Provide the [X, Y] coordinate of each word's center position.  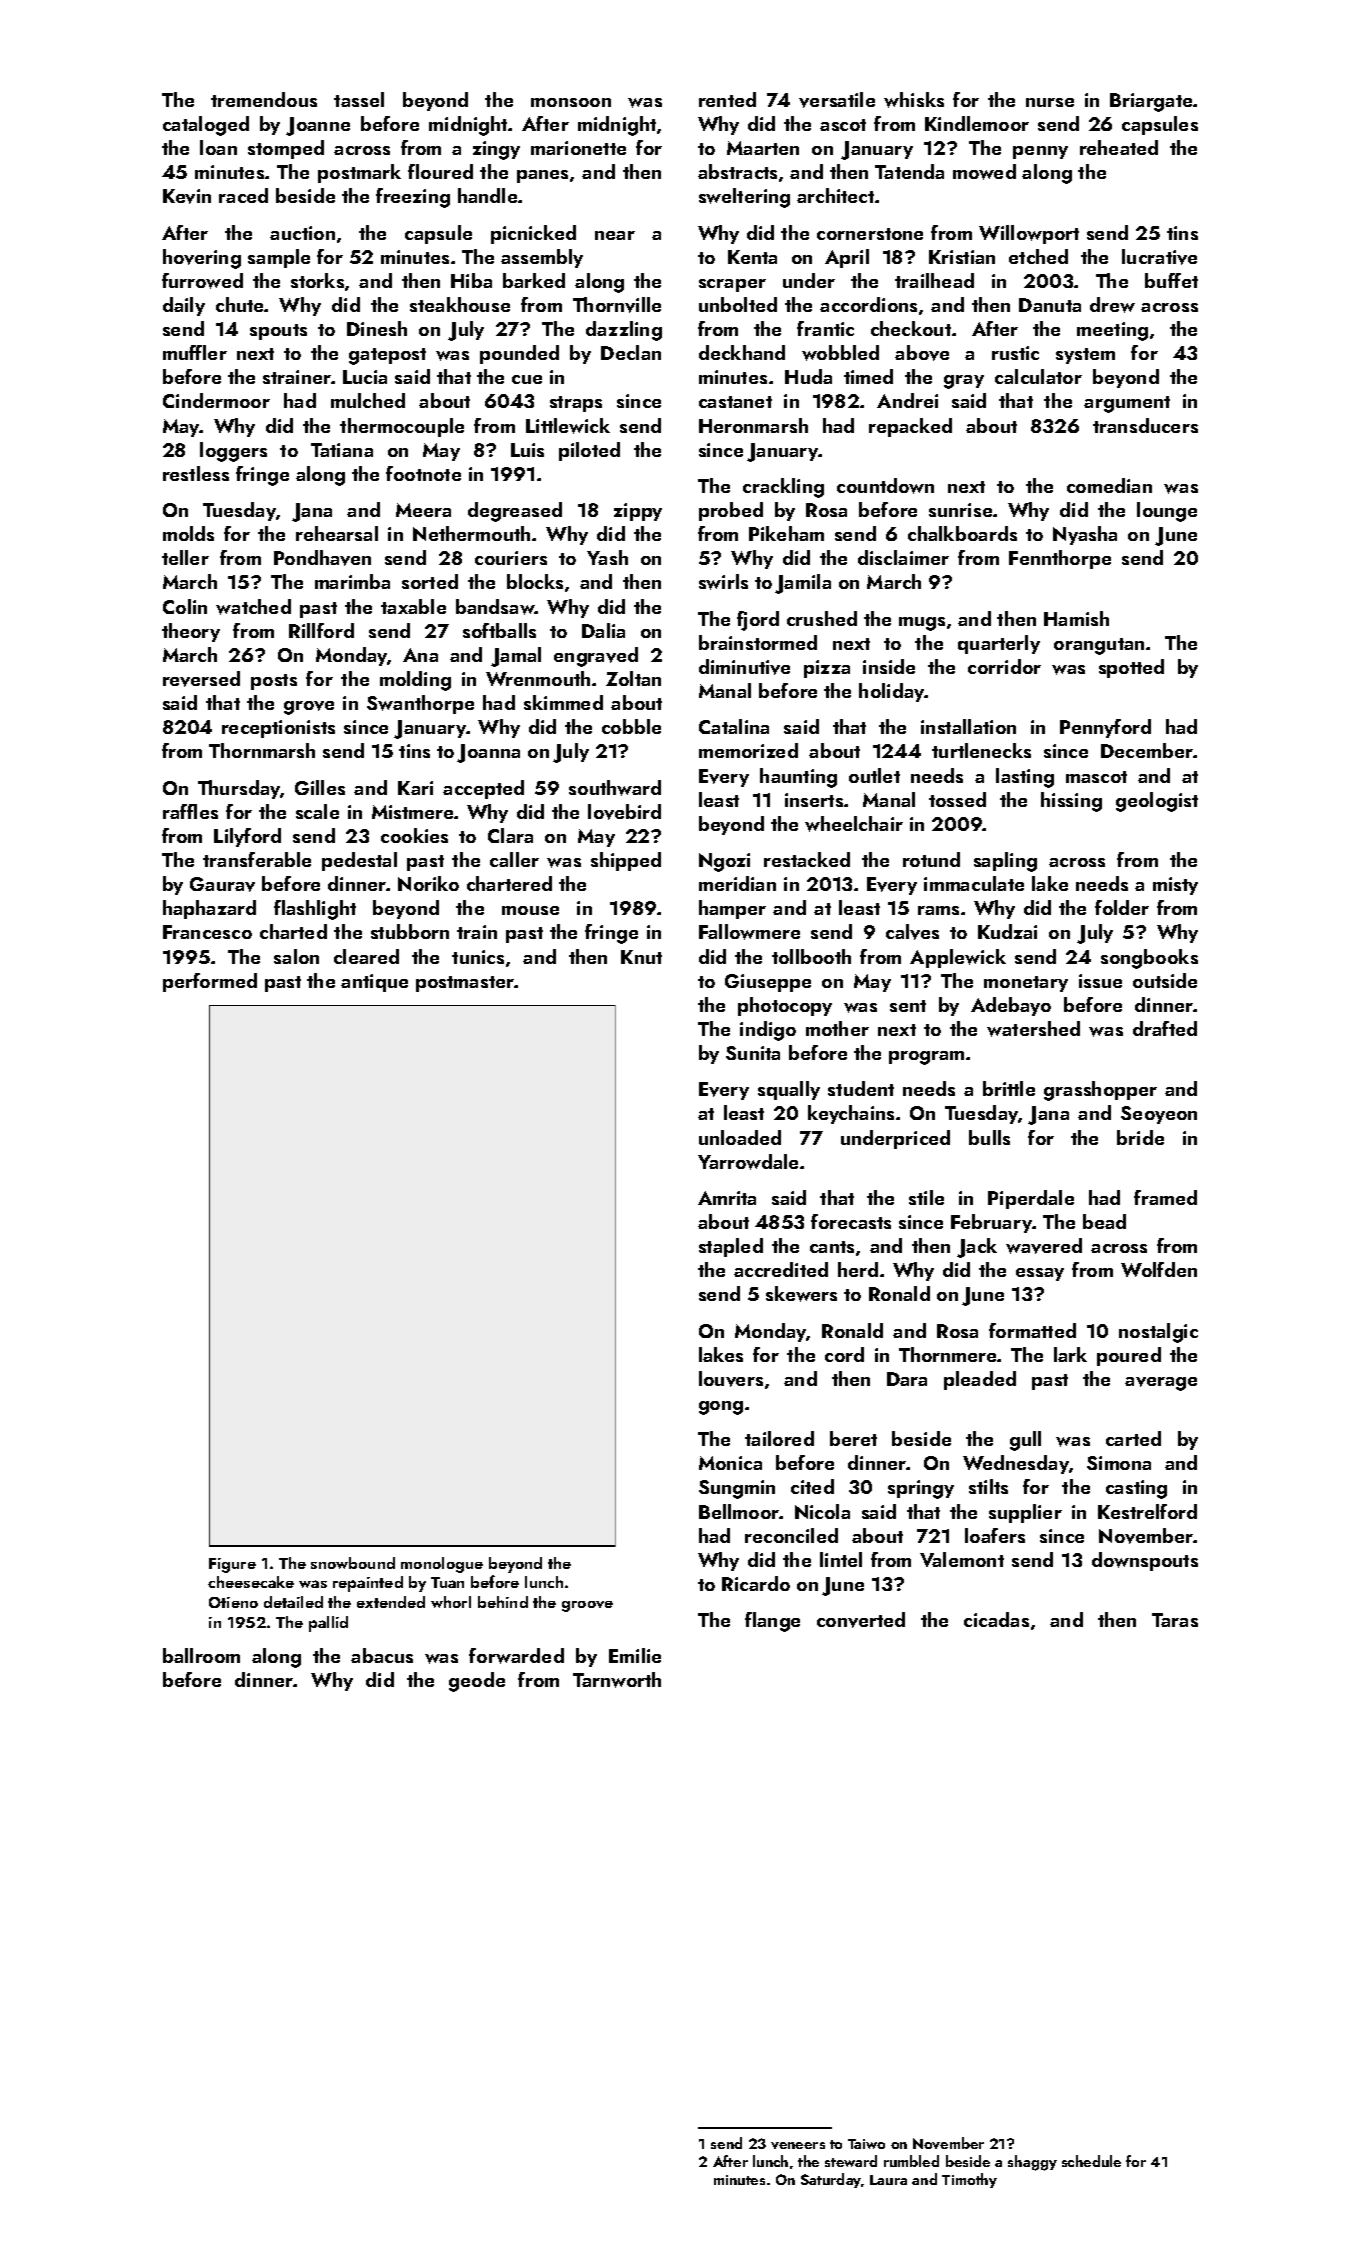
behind [503, 1602]
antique [374, 983]
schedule [1091, 2161]
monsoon [571, 102]
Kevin [187, 196]
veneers [798, 2145]
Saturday [831, 2180]
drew [1112, 305]
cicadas [996, 1619]
